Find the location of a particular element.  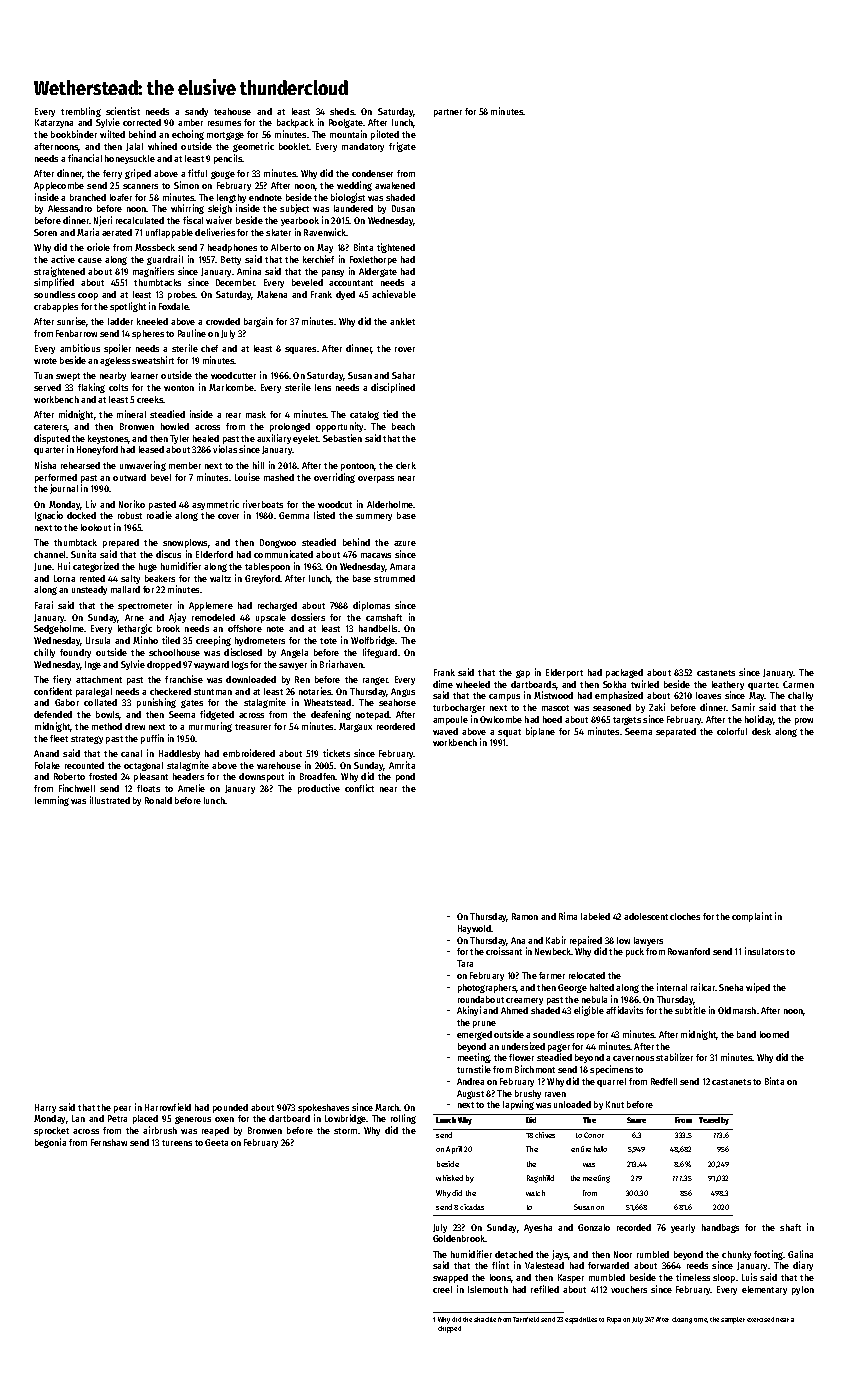

partner is located at coordinates (448, 113).
